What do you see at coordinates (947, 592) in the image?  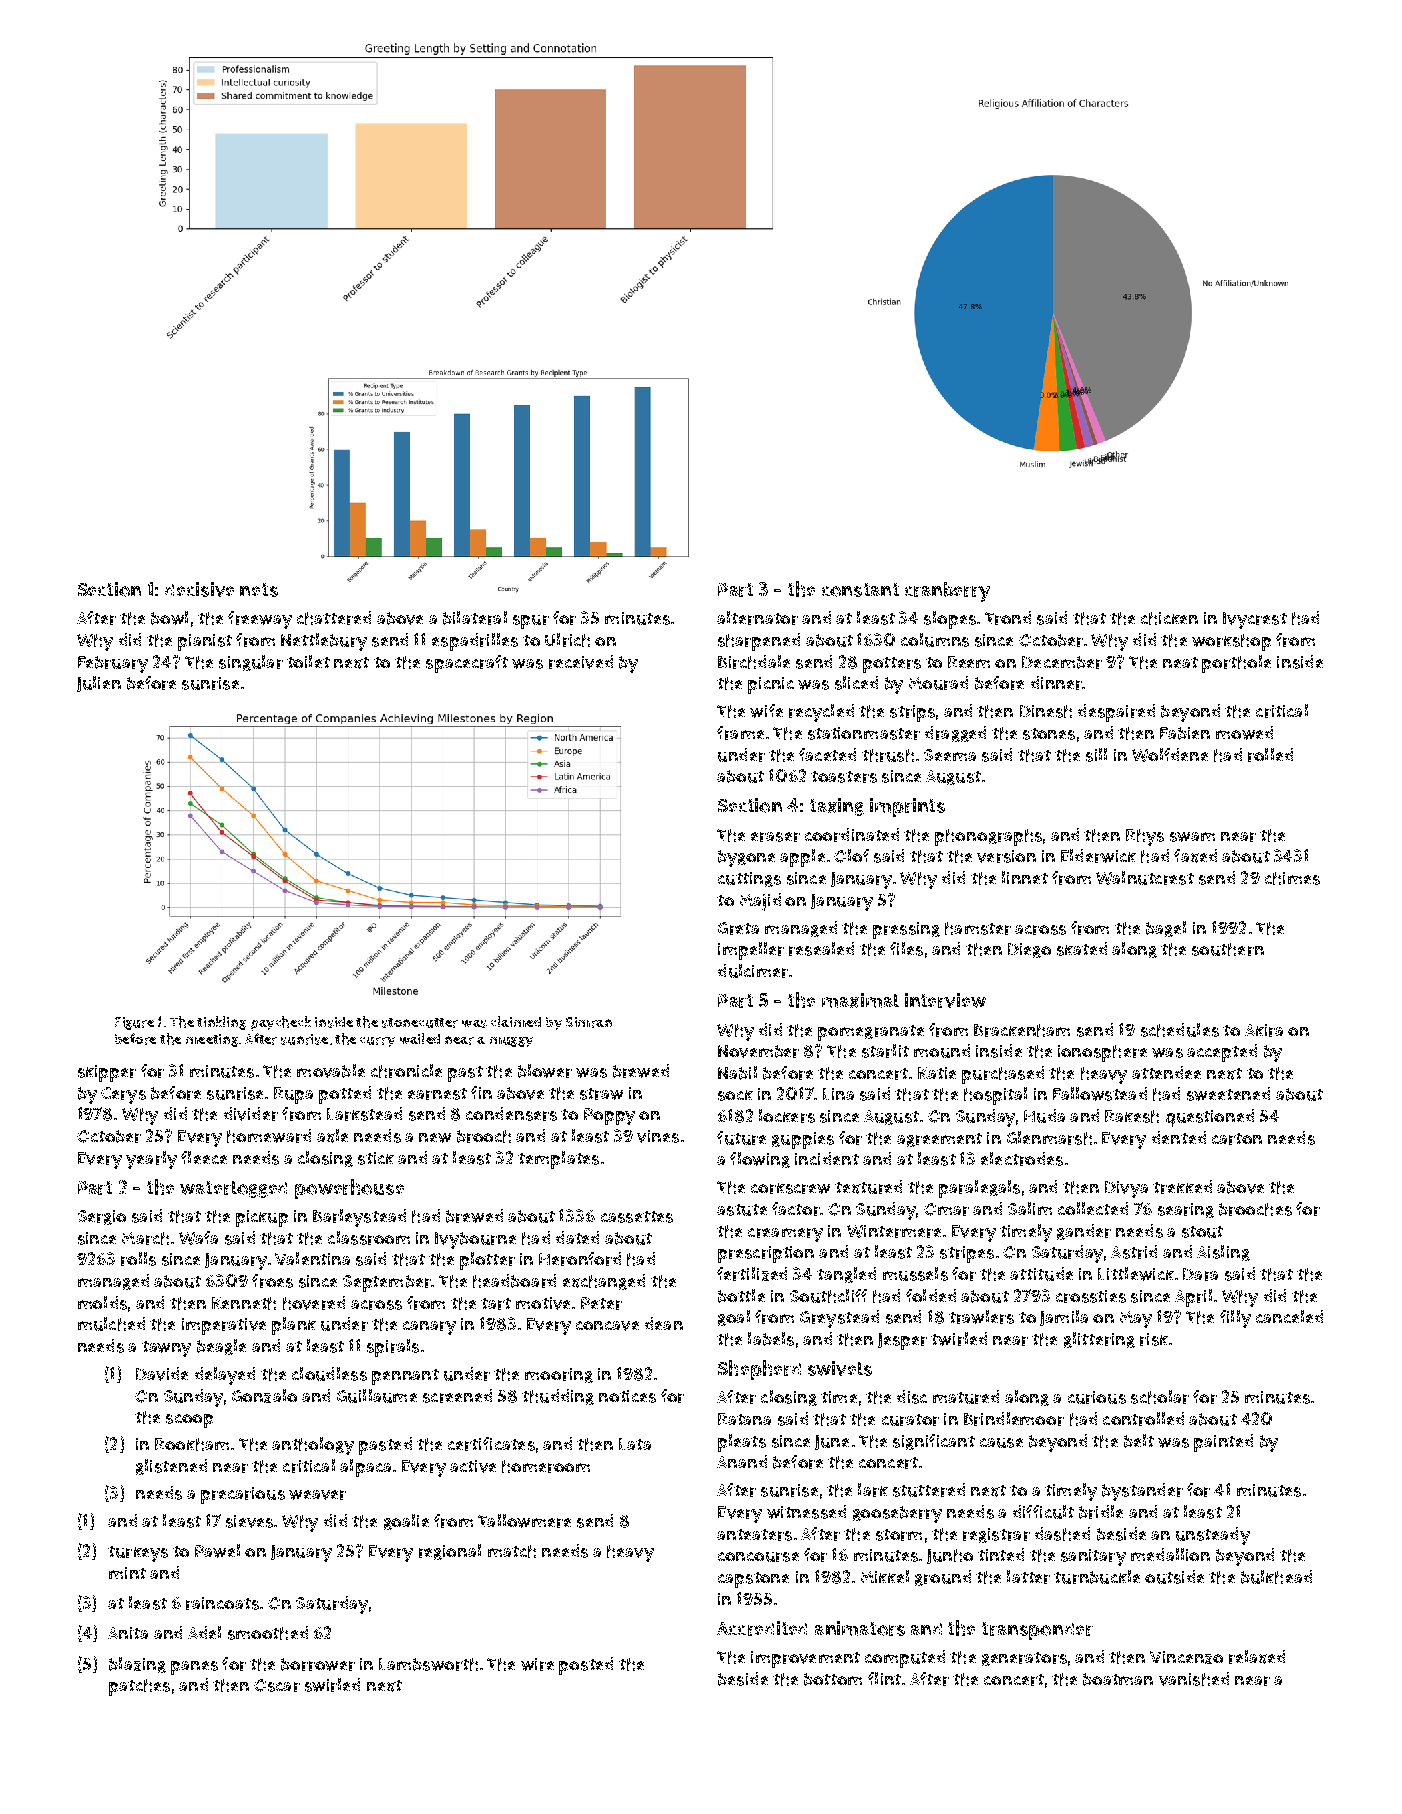 I see `cranberry` at bounding box center [947, 592].
